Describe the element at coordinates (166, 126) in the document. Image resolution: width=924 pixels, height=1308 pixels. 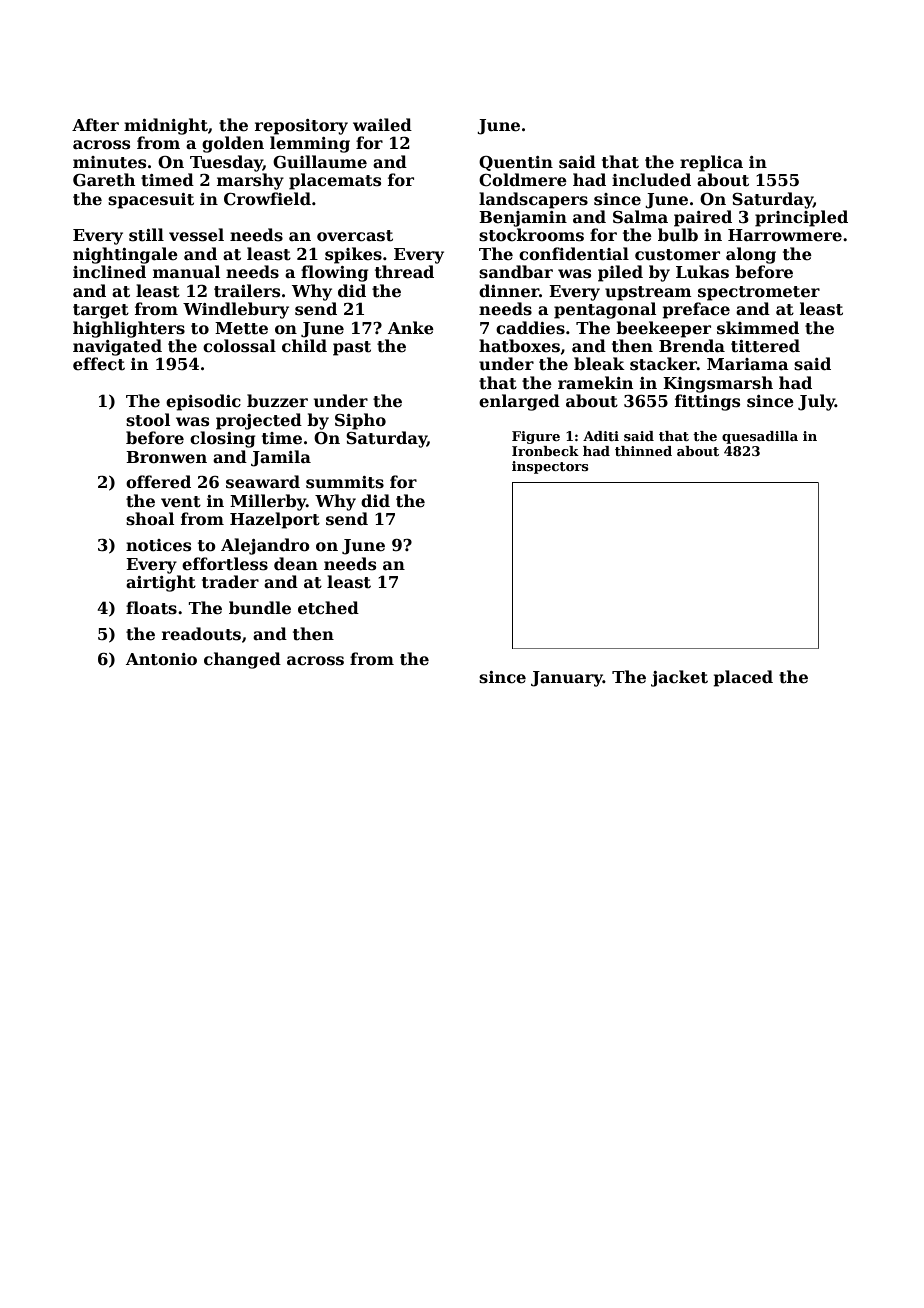
I see `midnight` at that location.
